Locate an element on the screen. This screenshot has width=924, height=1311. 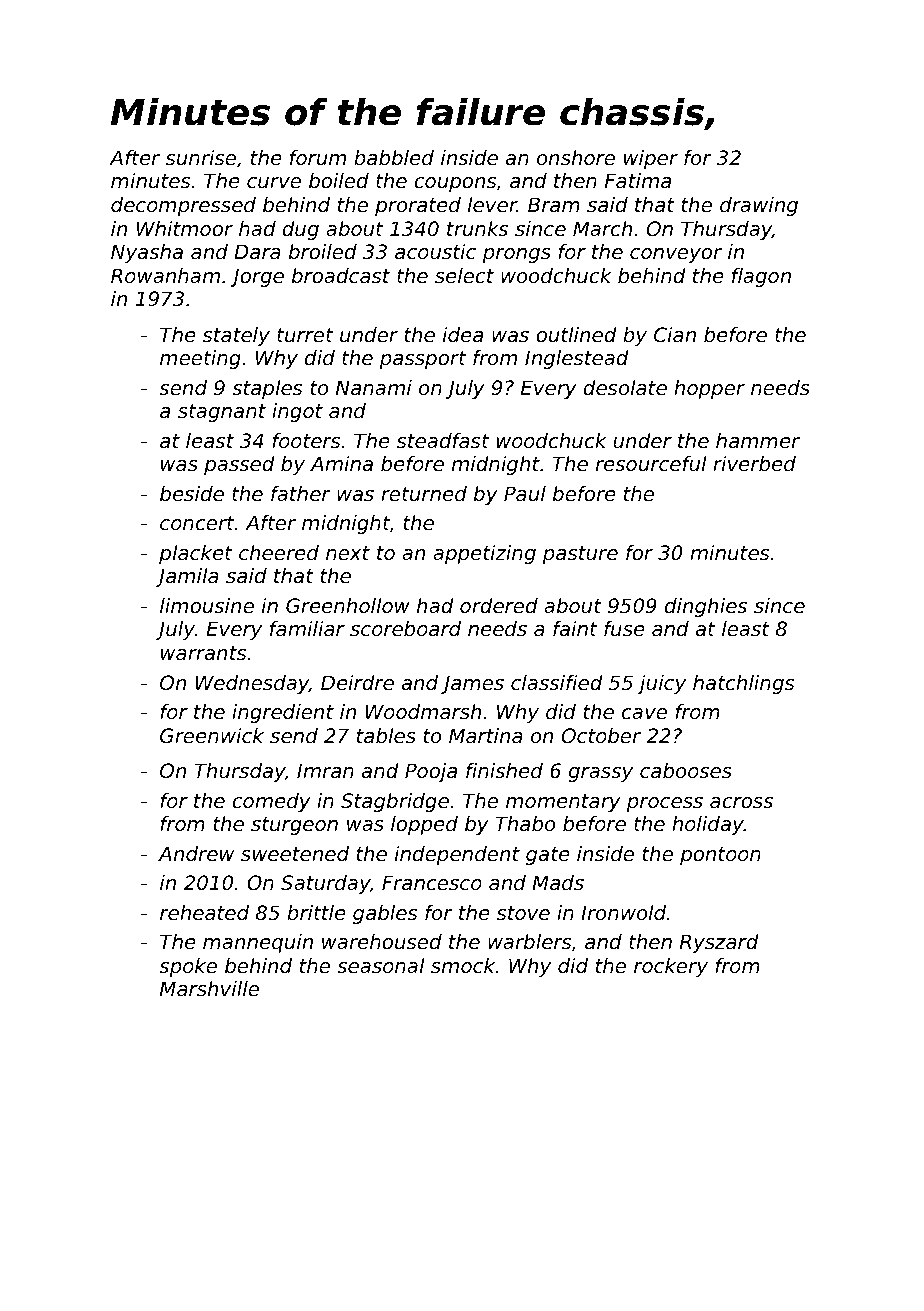
appetizing is located at coordinates (484, 554).
